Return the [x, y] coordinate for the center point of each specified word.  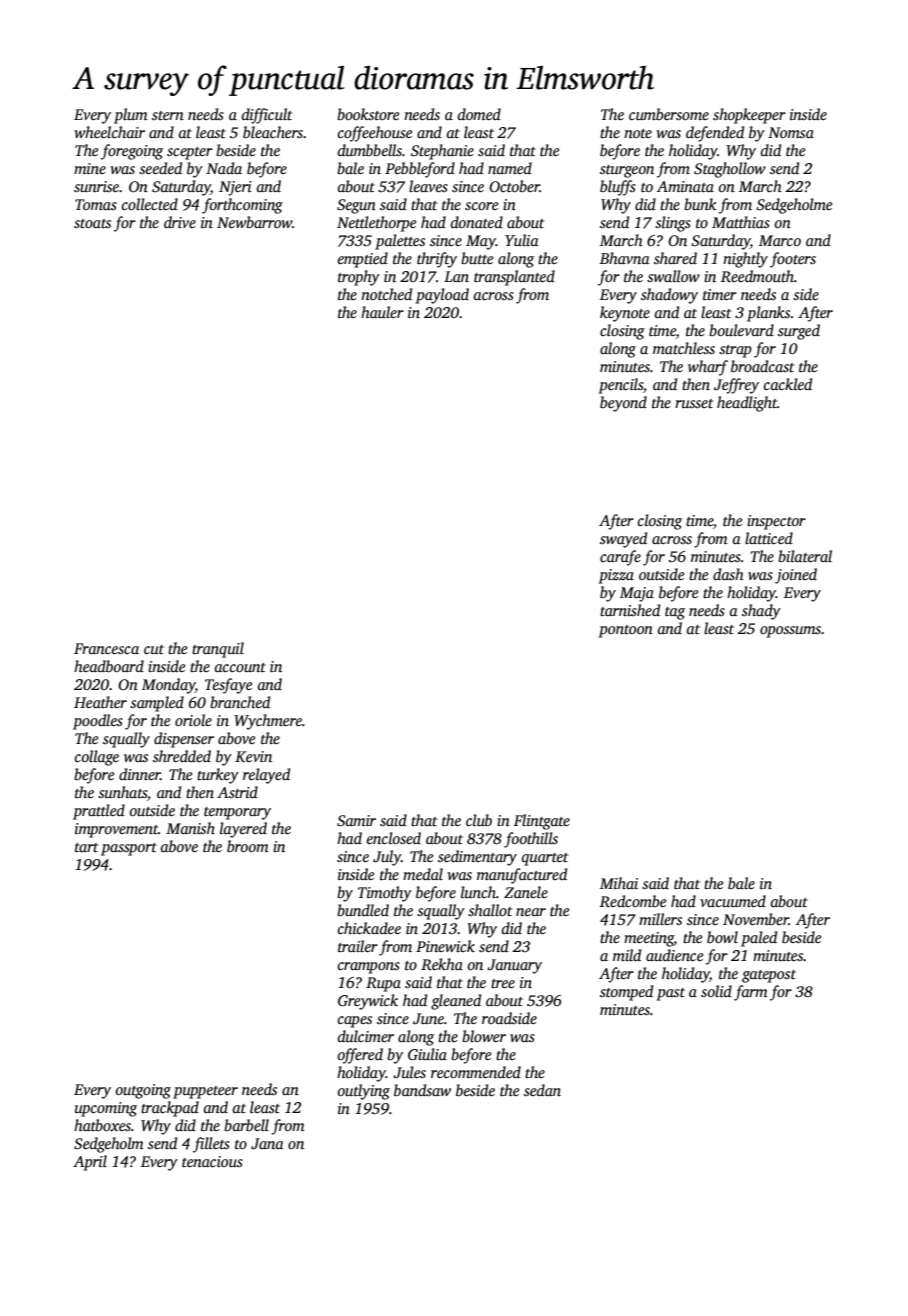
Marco [780, 240]
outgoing [143, 1091]
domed [479, 114]
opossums [790, 632]
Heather [100, 702]
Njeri [235, 188]
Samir [356, 821]
